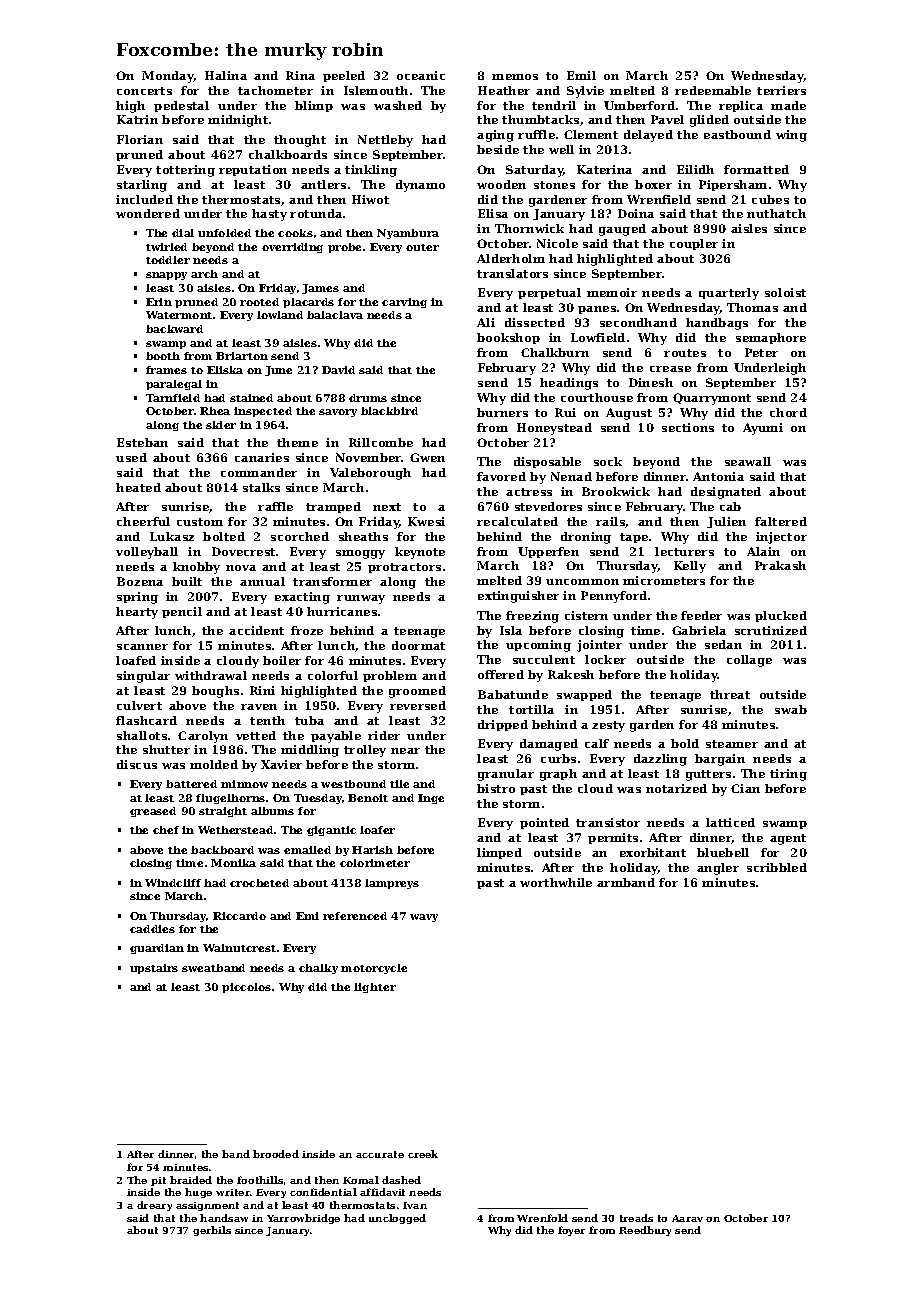 Image resolution: width=924 pixels, height=1308 pixels. I want to click on faltered, so click(781, 521).
